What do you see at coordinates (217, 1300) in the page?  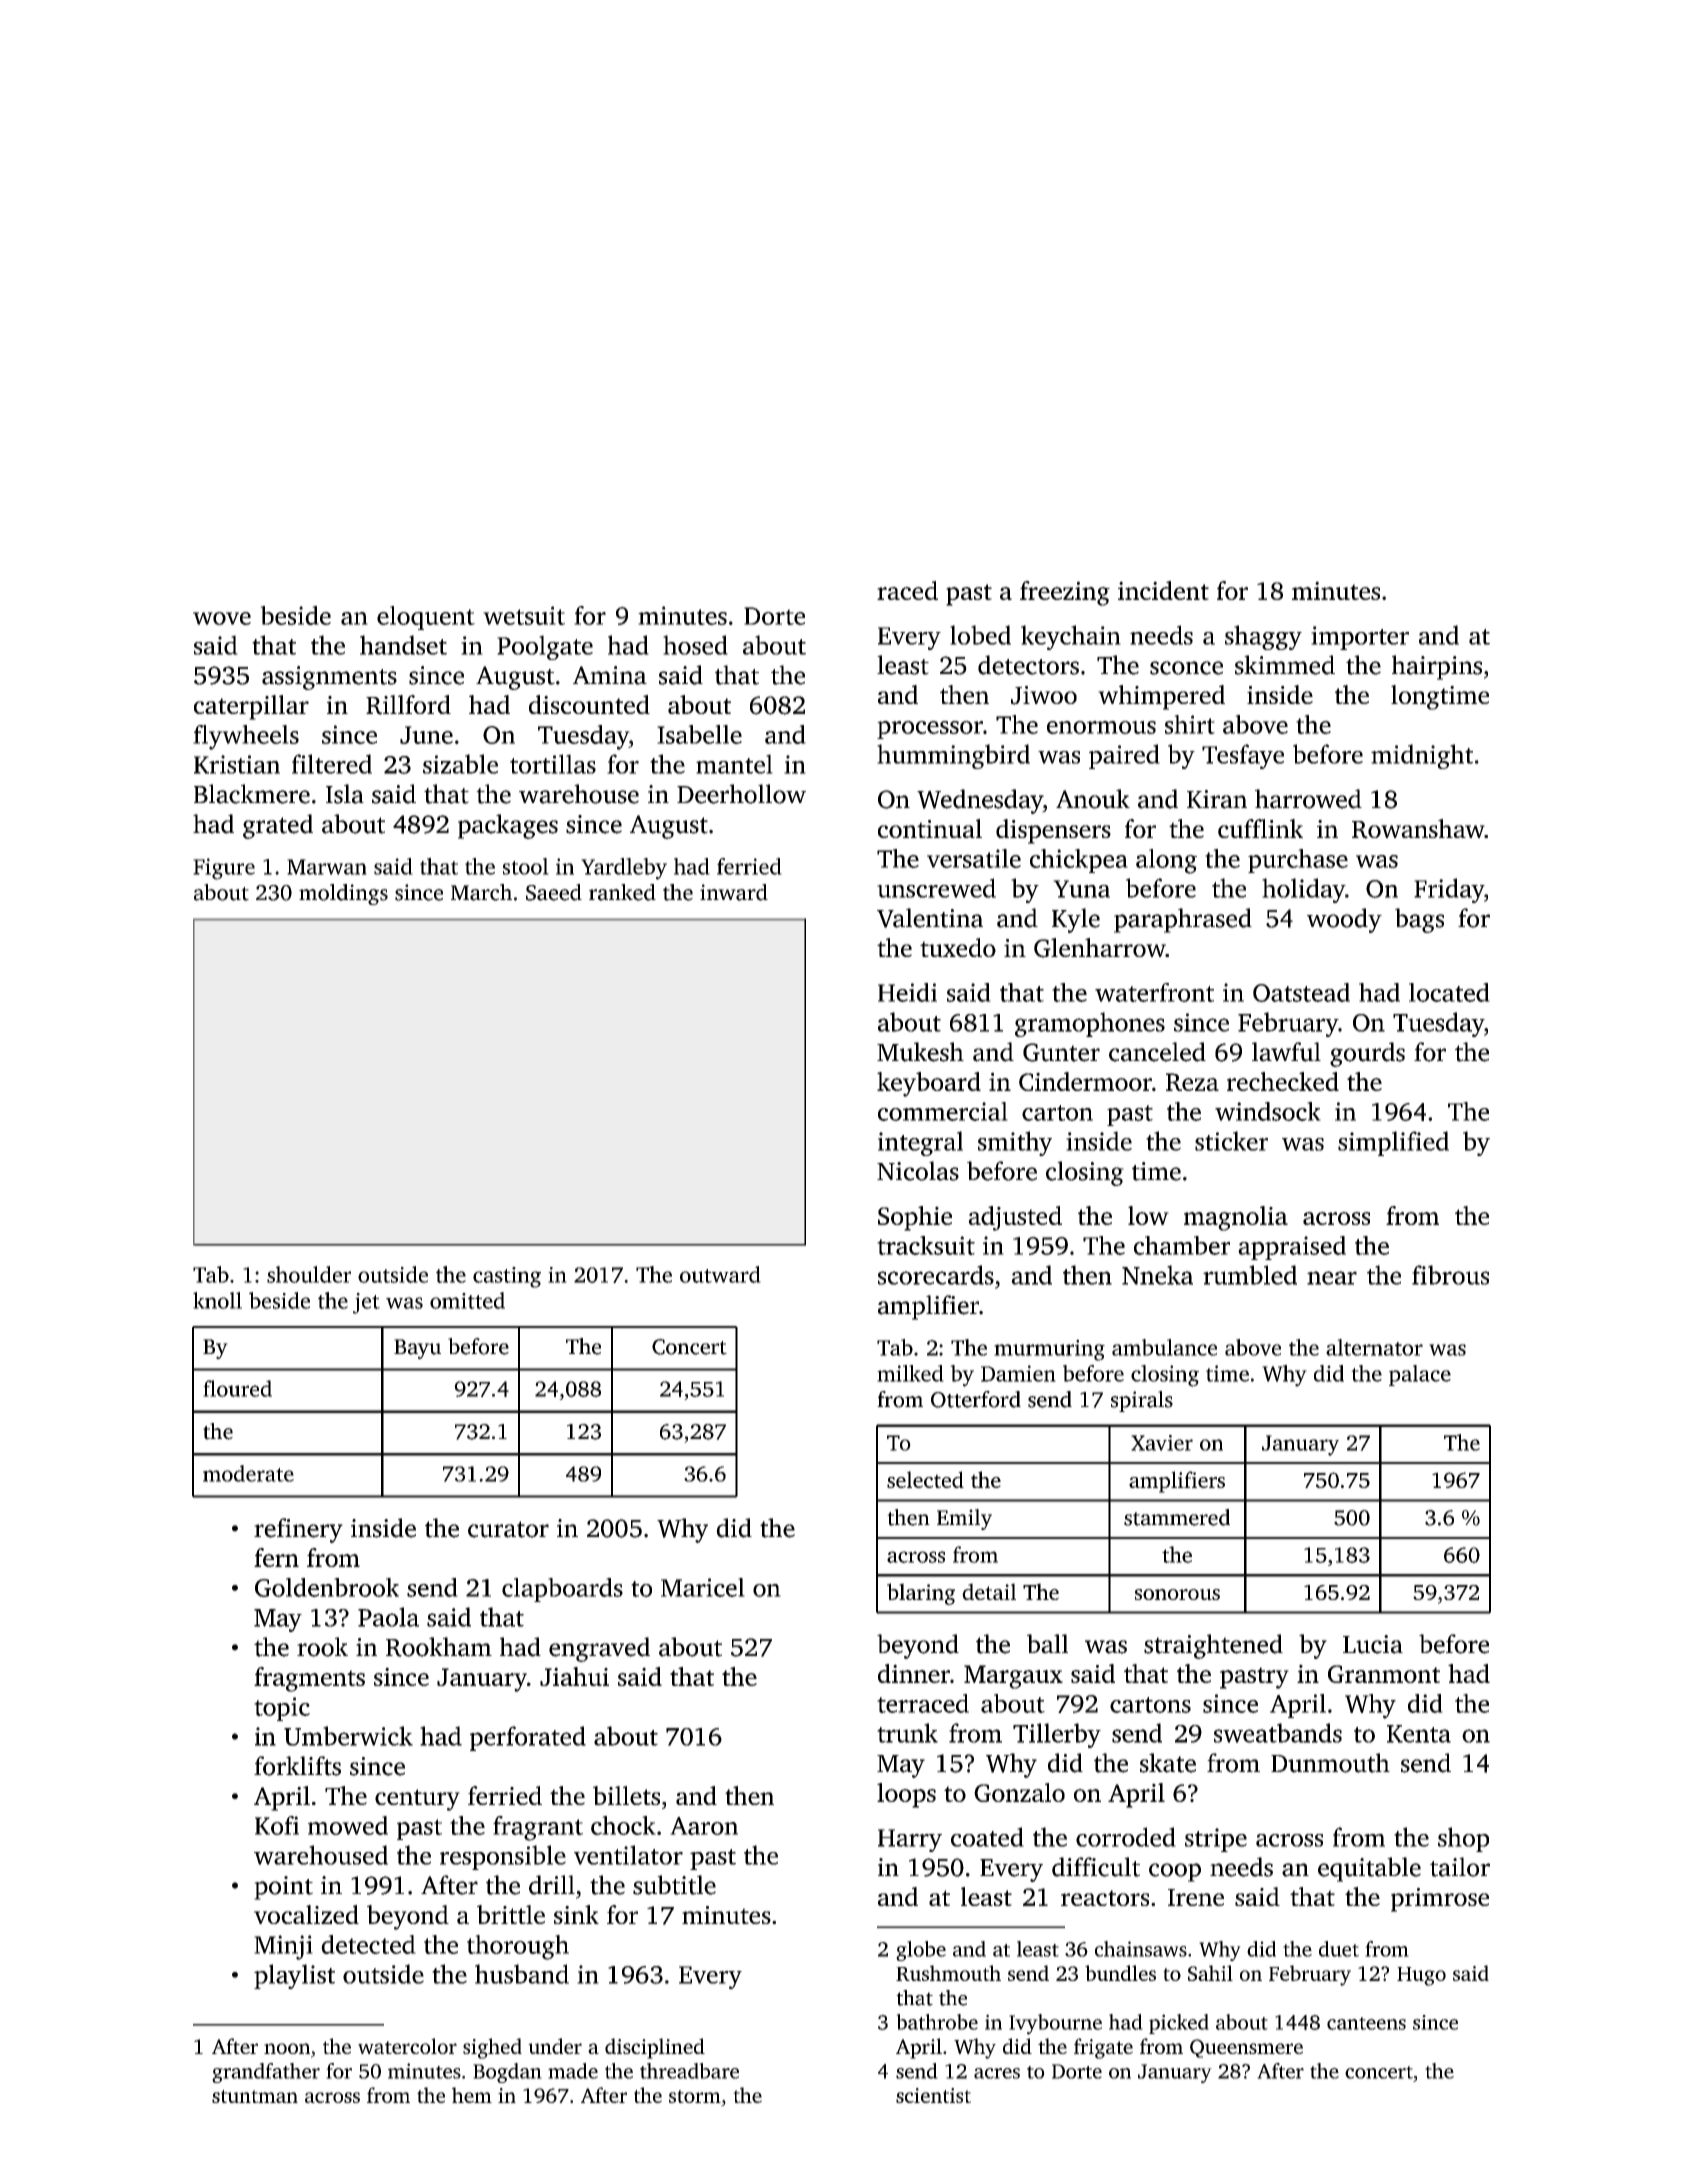 I see `knoll` at bounding box center [217, 1300].
